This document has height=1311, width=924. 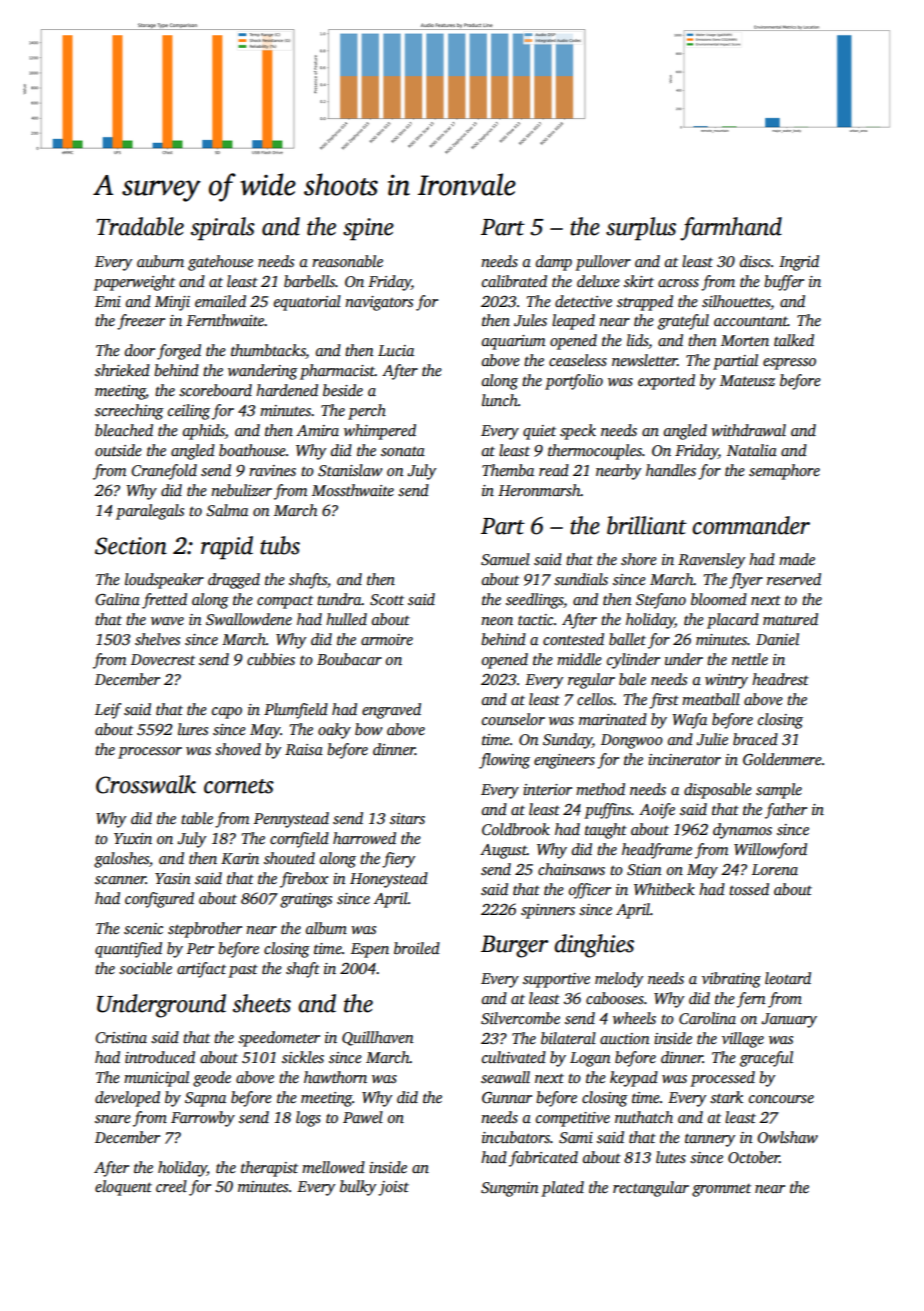 I want to click on Themba, so click(x=508, y=470).
